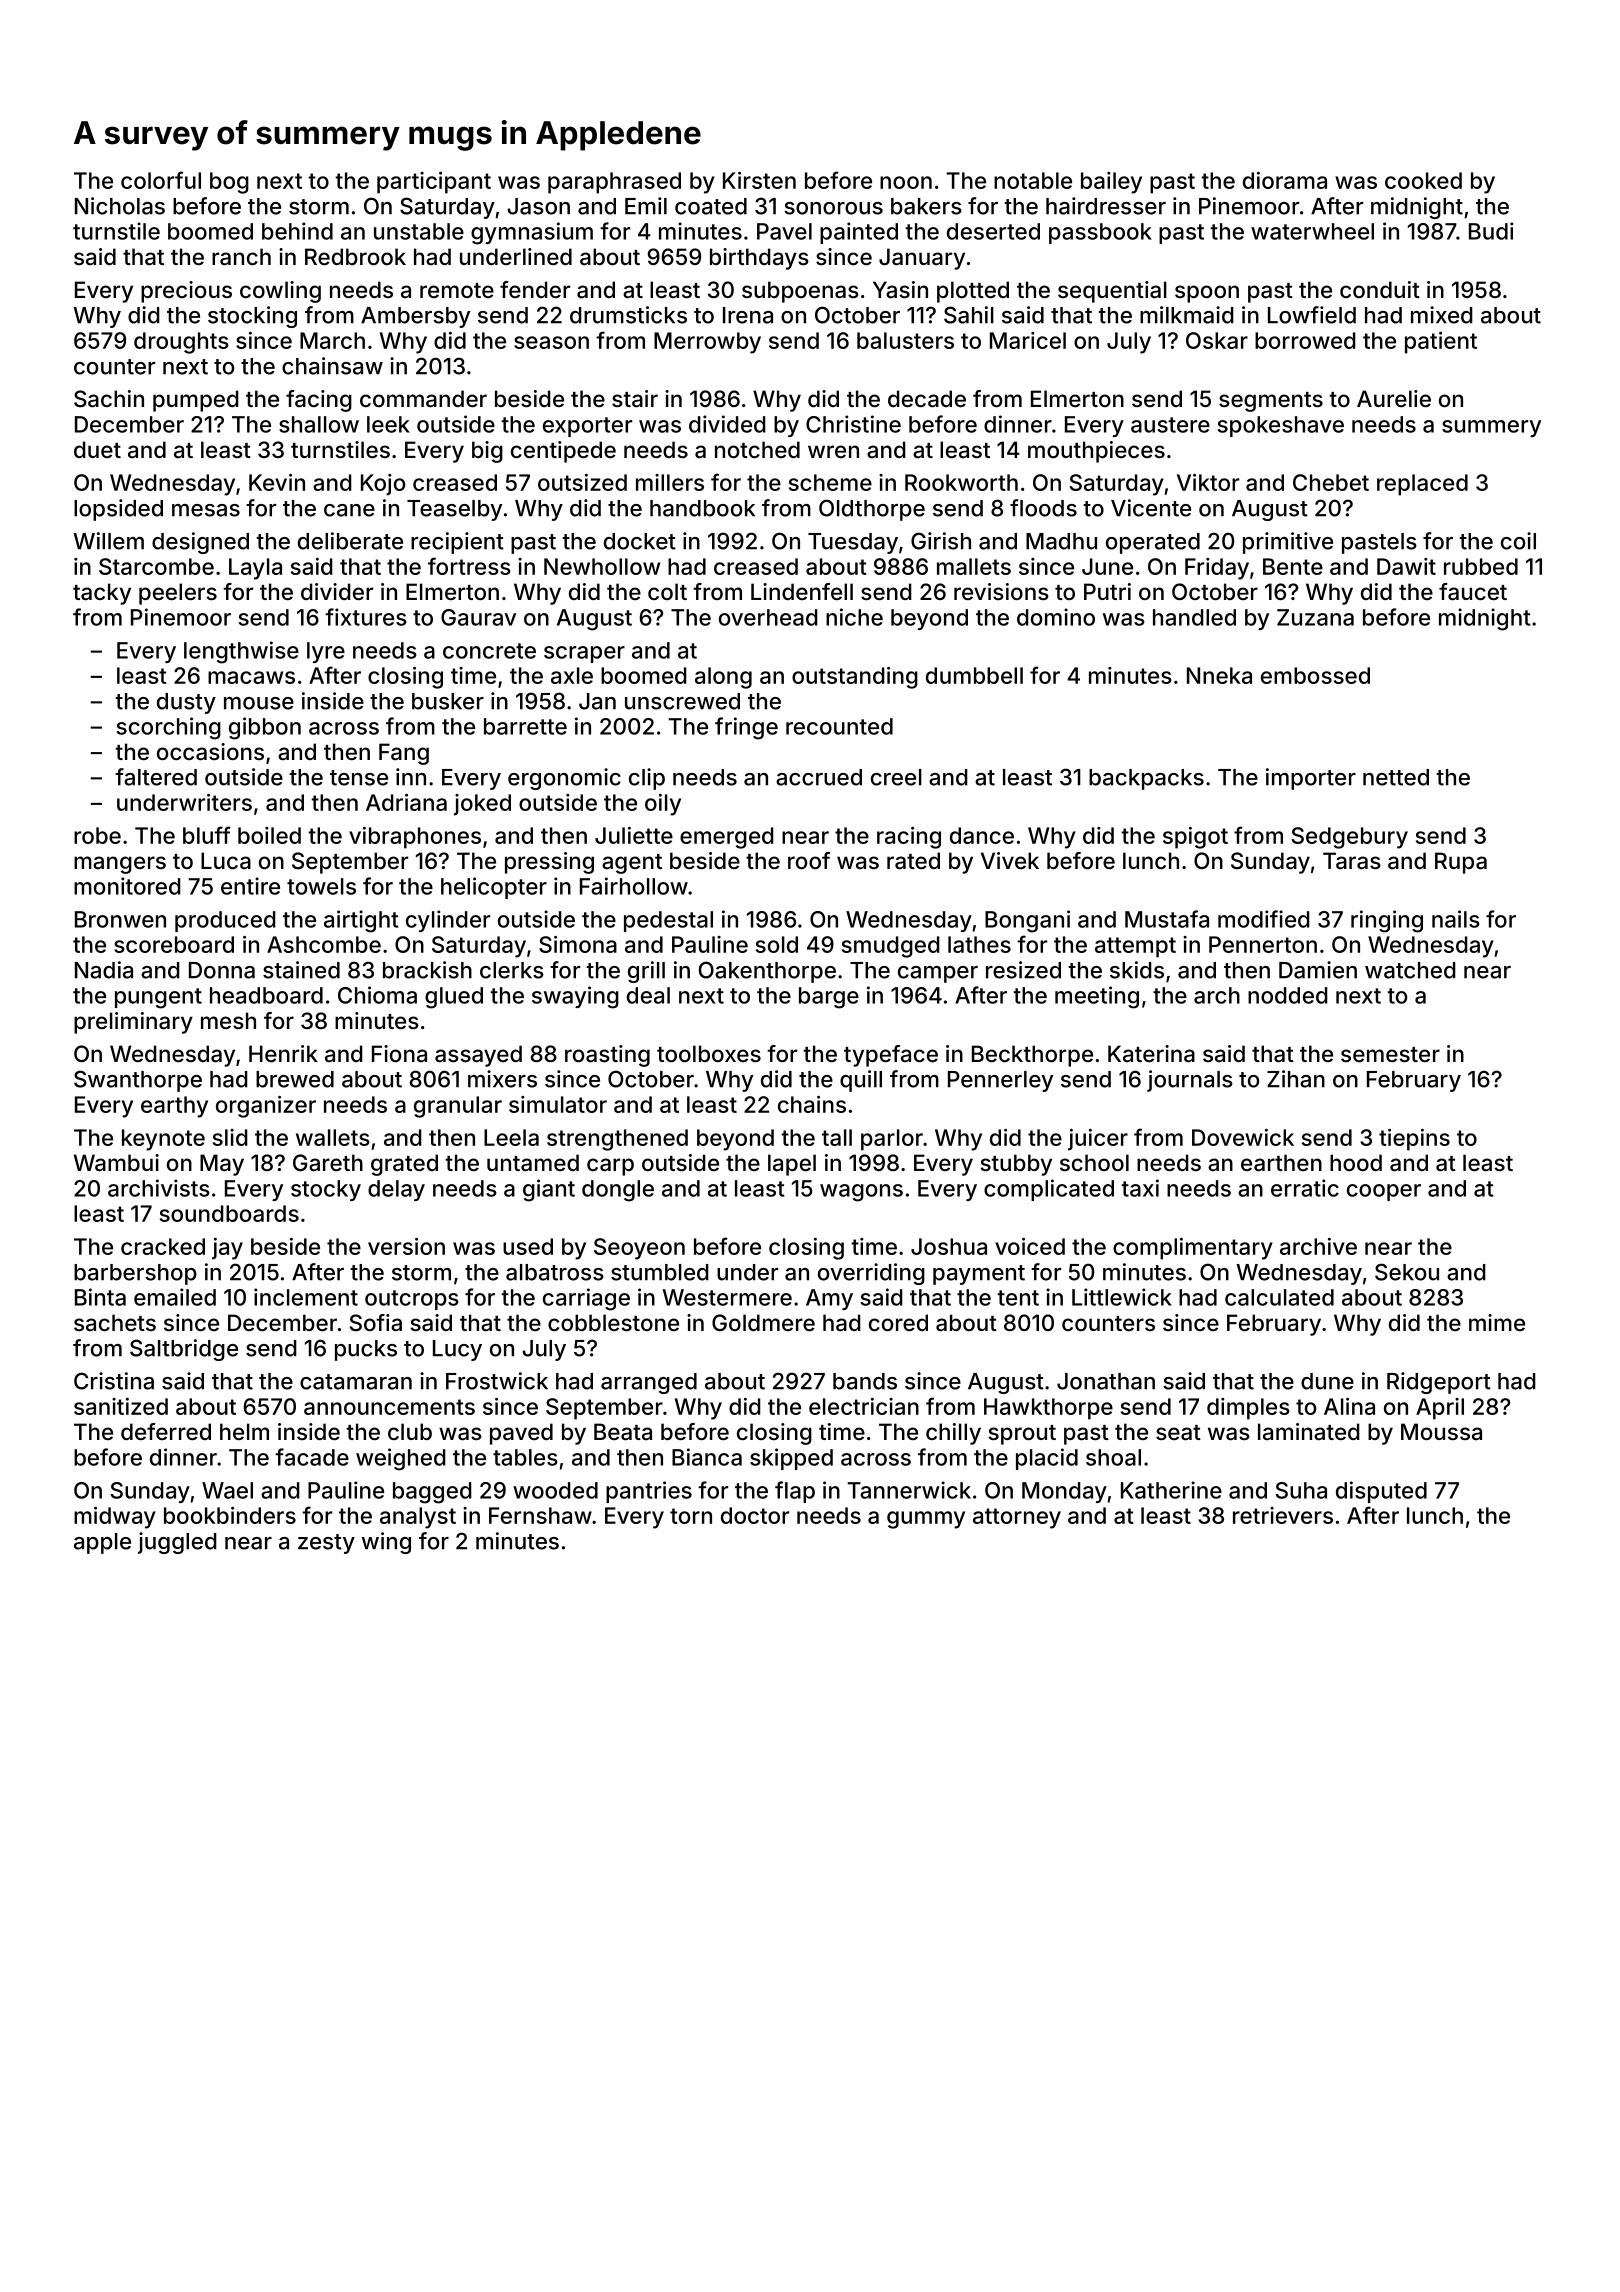  What do you see at coordinates (434, 183) in the screenshot?
I see `participant` at bounding box center [434, 183].
